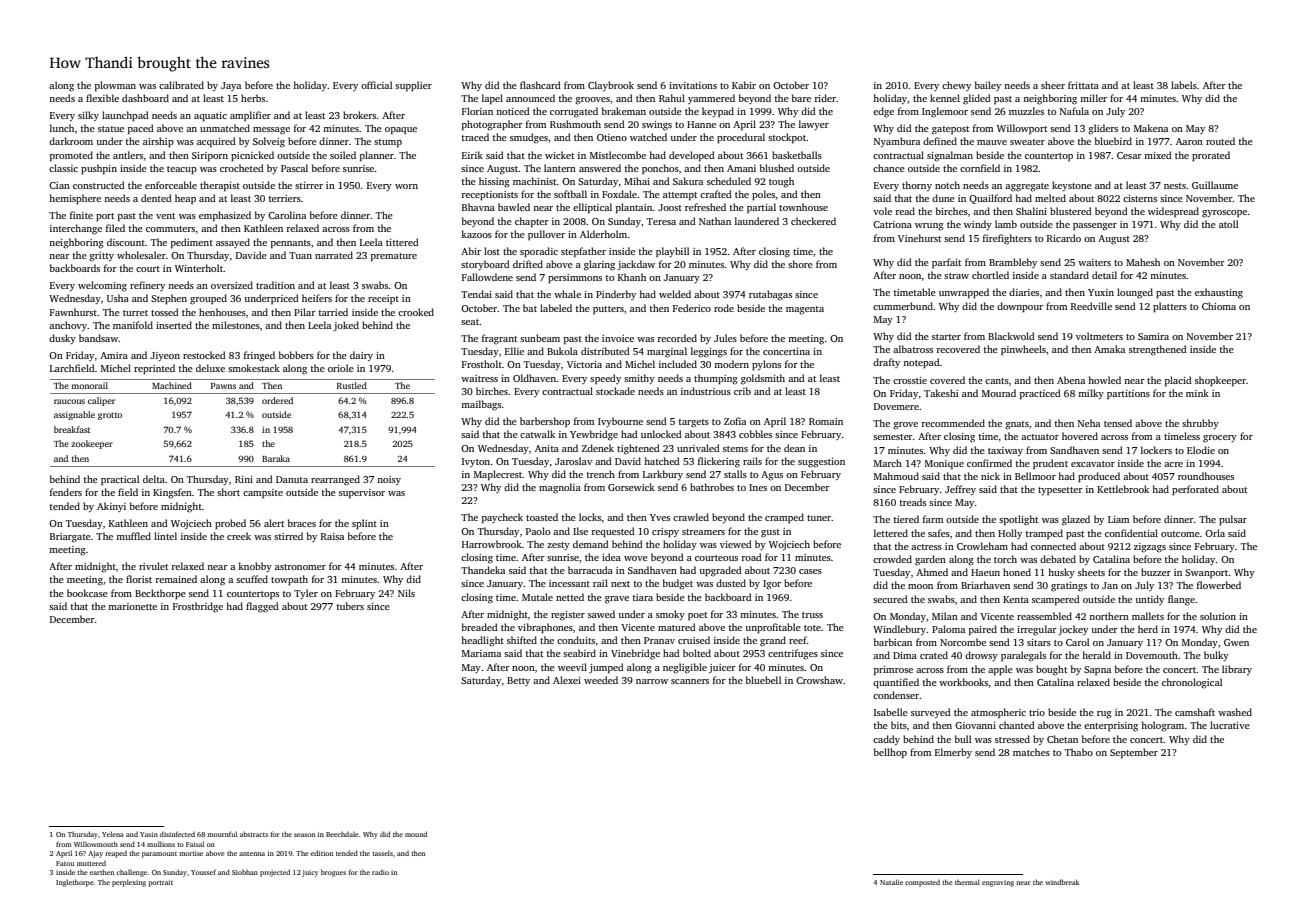  I want to click on checkered, so click(813, 221).
